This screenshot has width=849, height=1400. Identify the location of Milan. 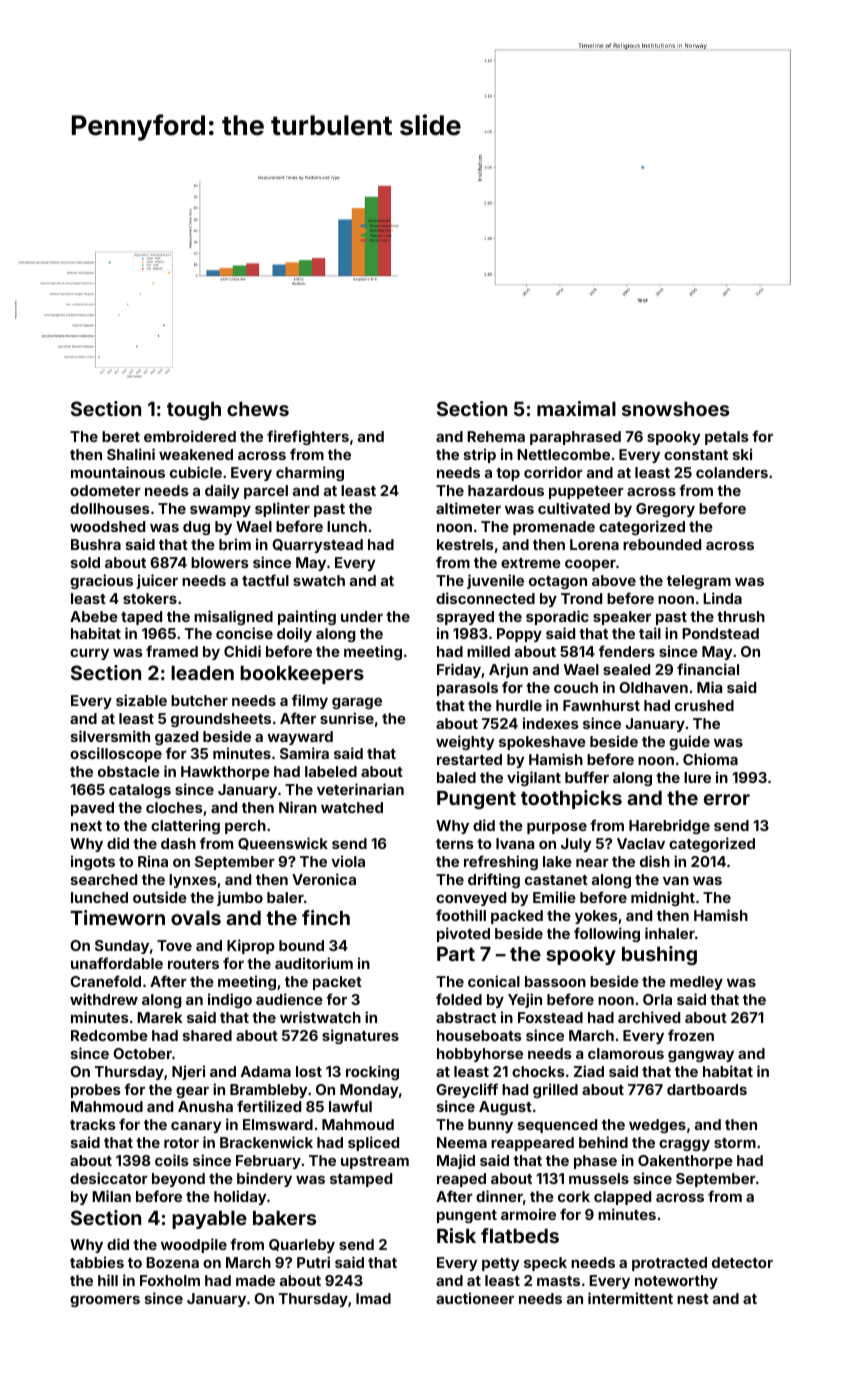
(111, 1196).
